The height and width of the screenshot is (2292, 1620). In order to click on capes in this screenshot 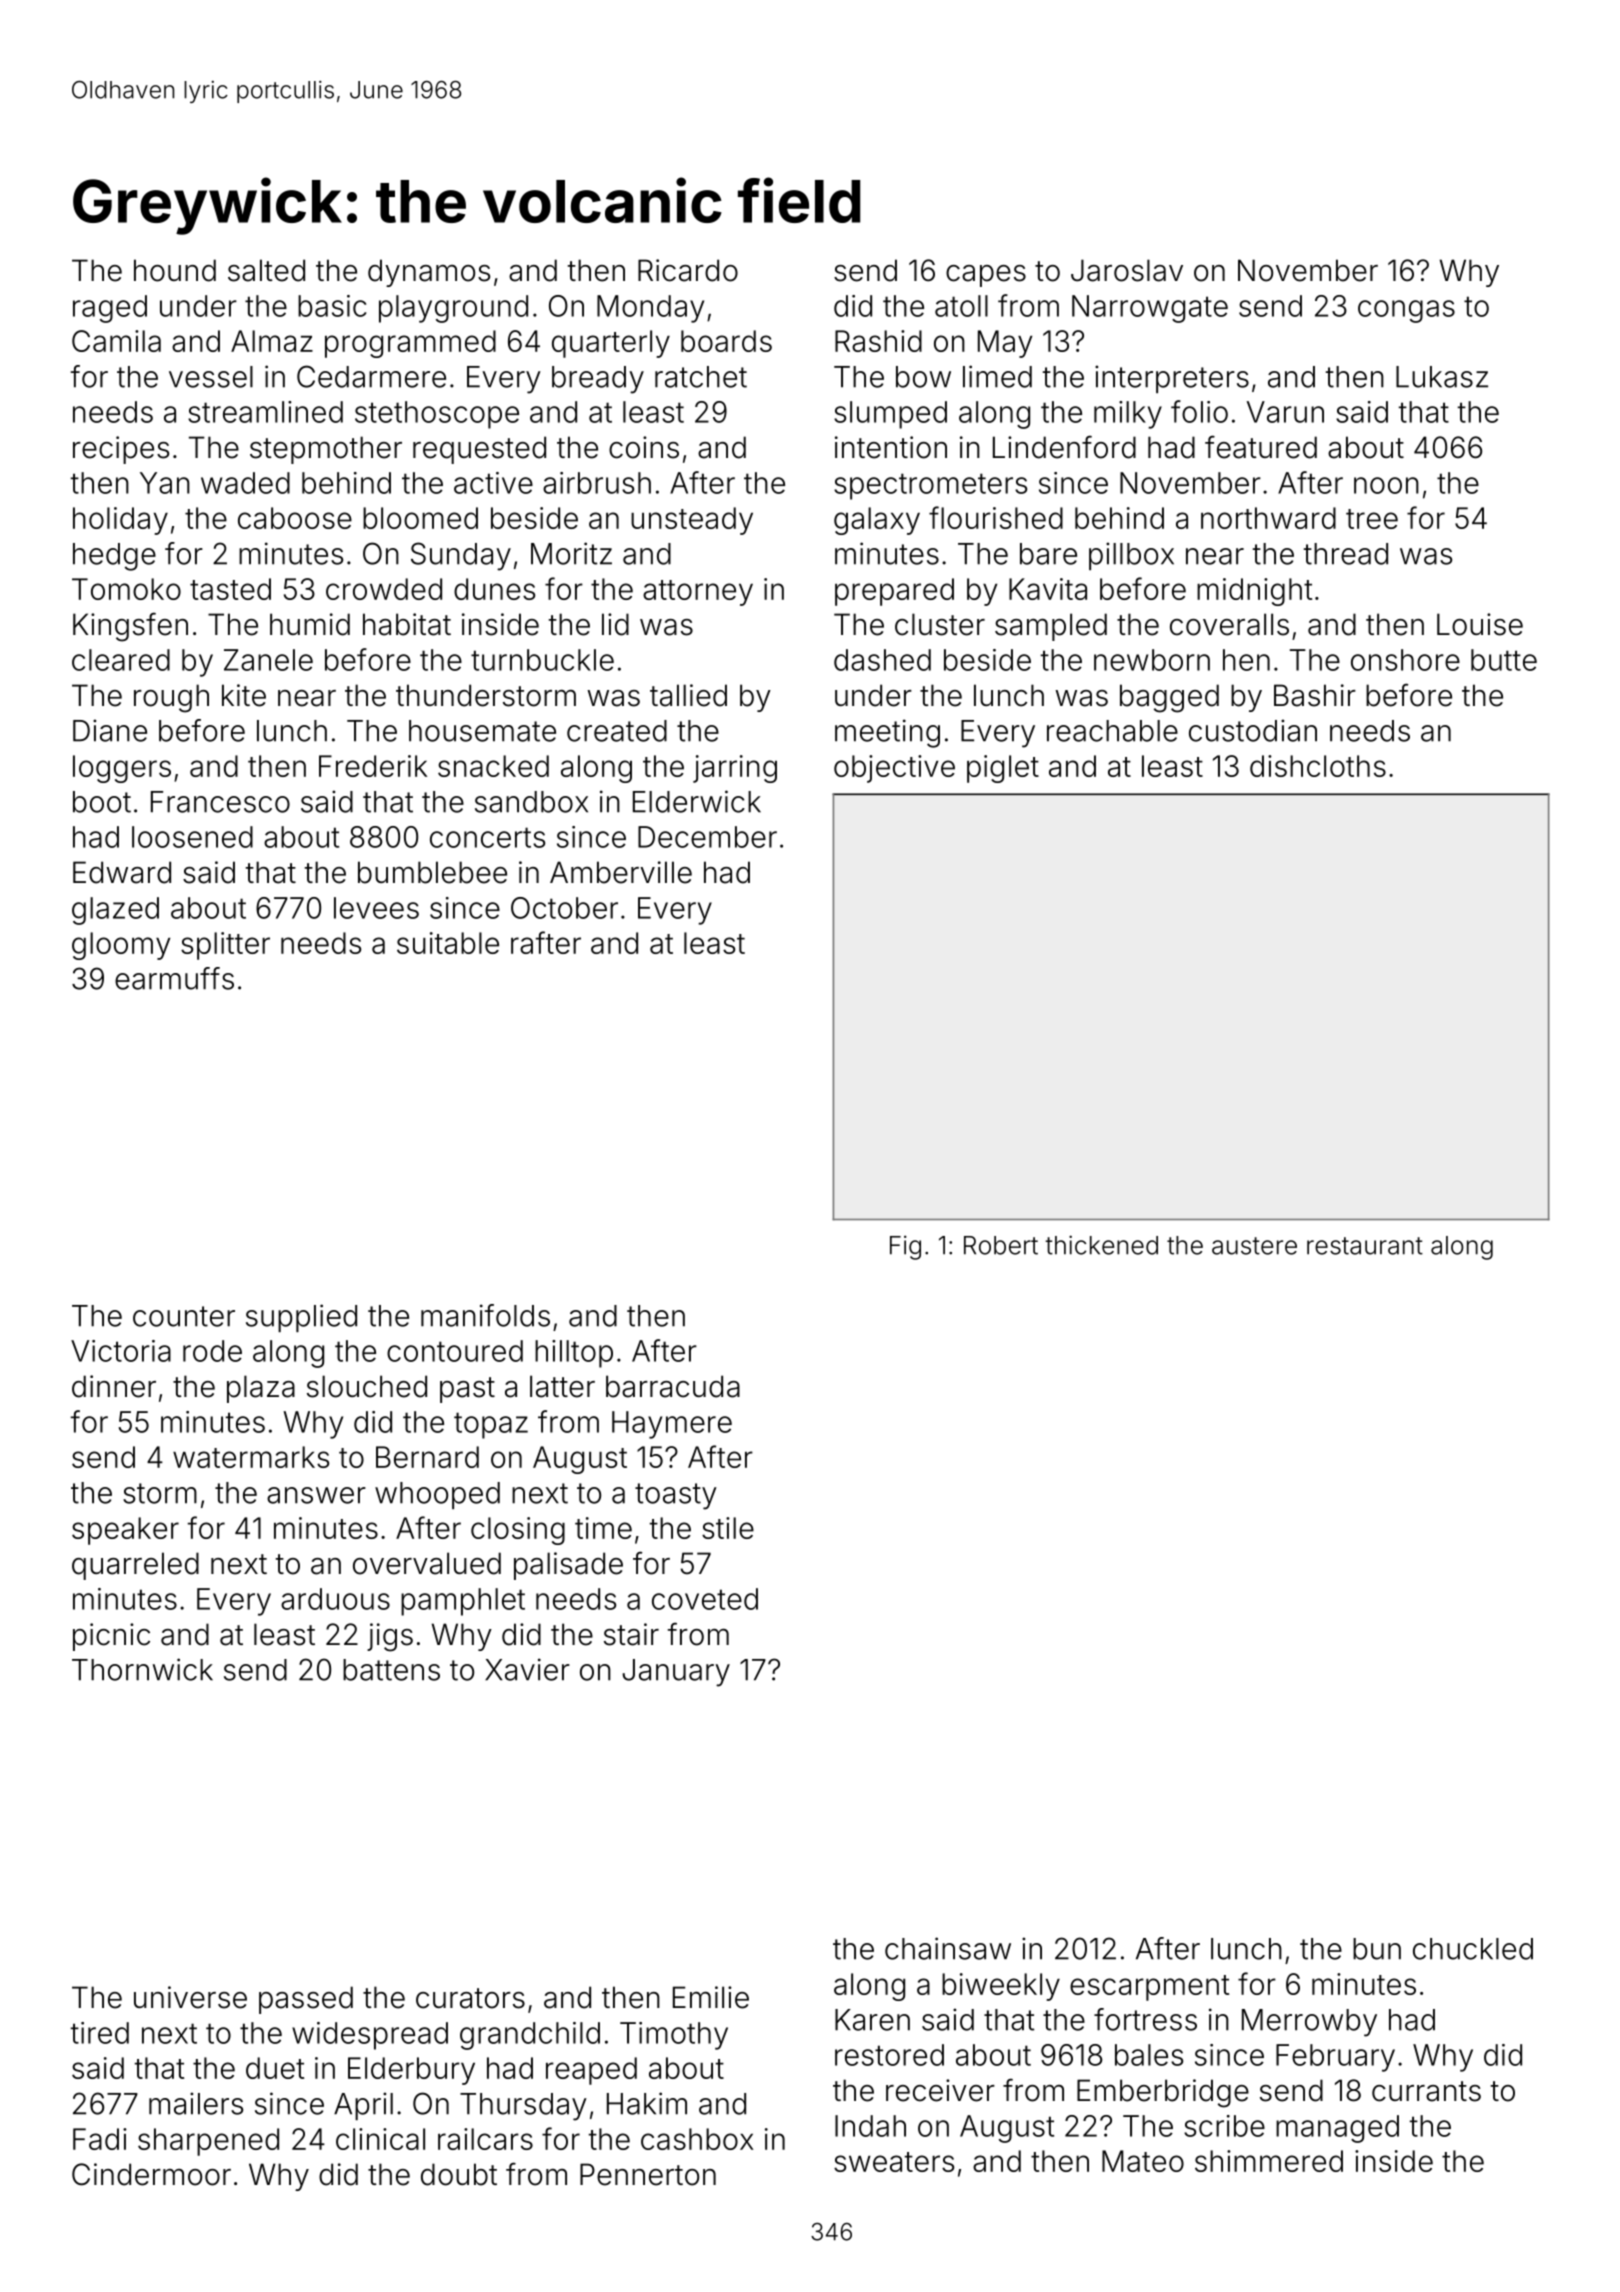, I will do `click(986, 276)`.
